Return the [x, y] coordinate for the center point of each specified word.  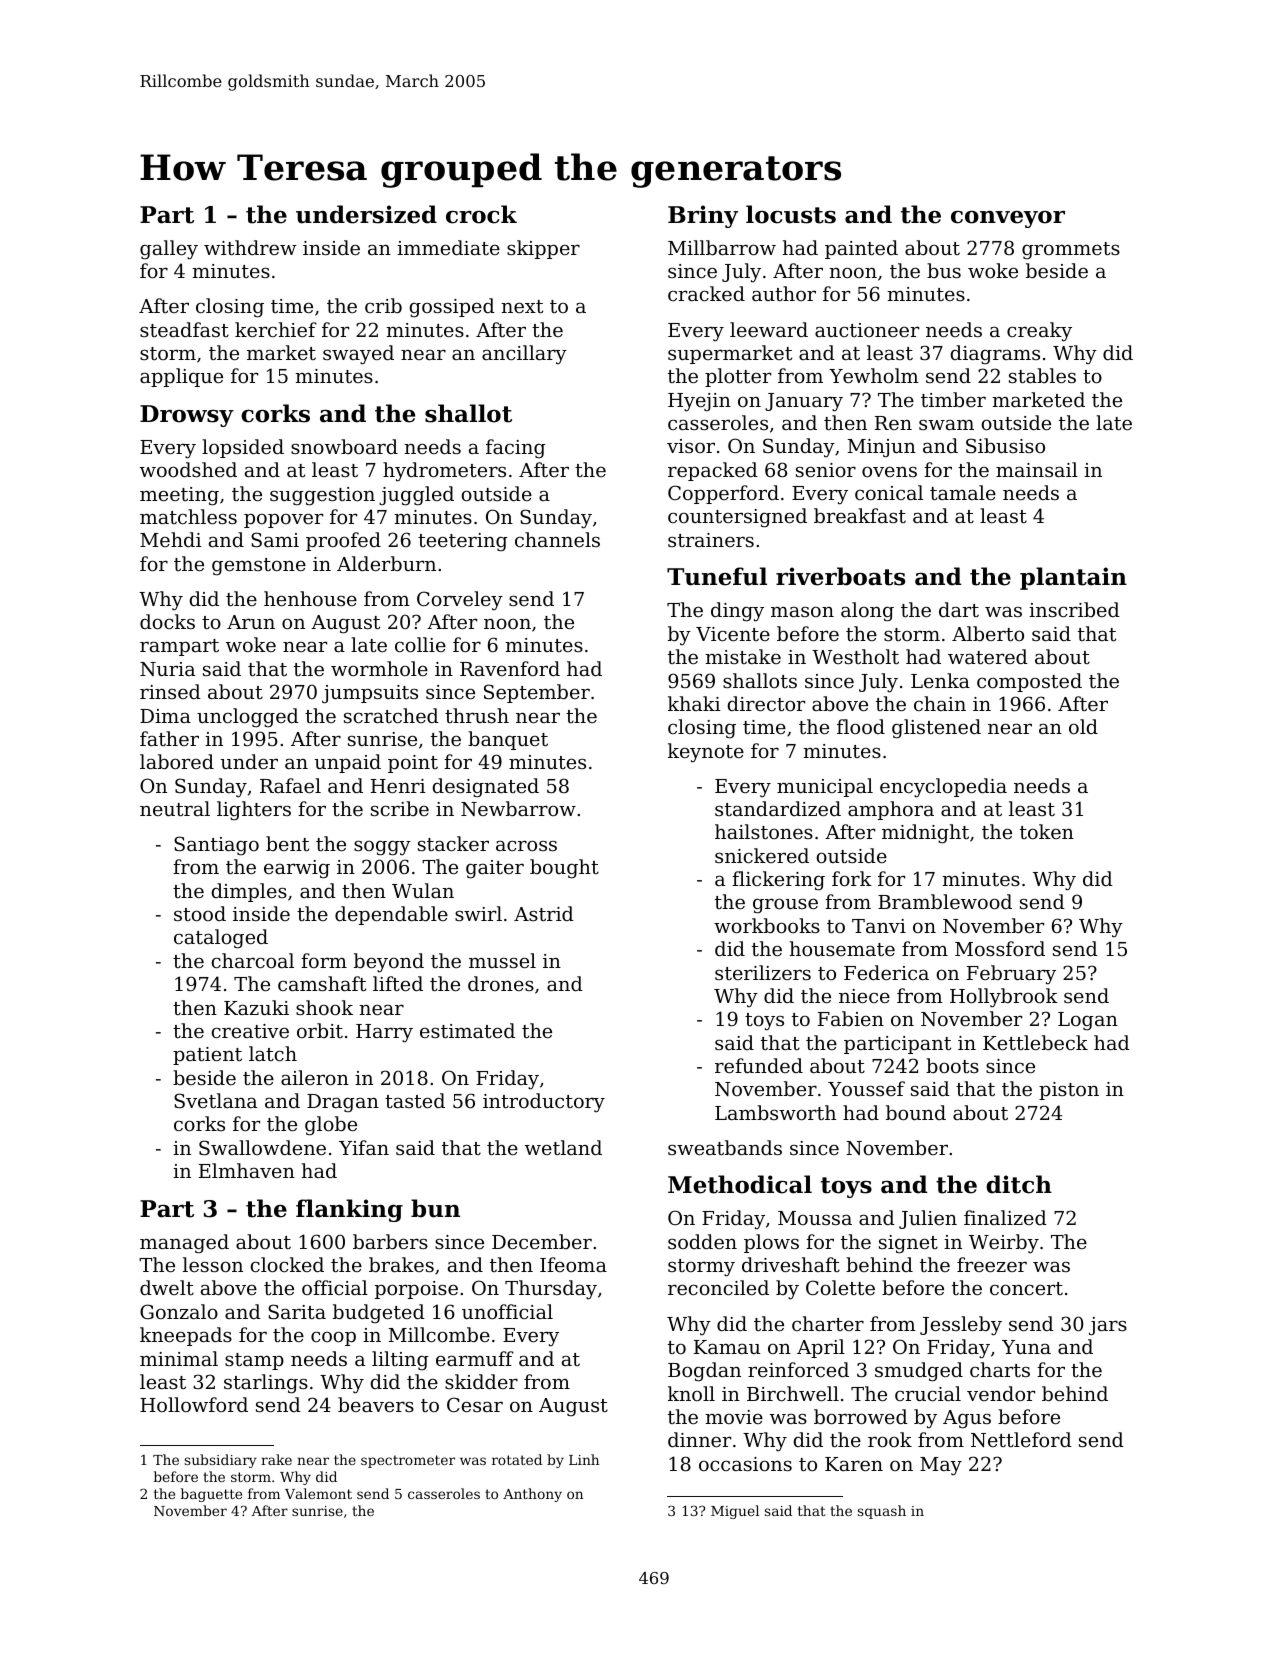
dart [959, 609]
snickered [762, 855]
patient [207, 1056]
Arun [251, 622]
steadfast [184, 329]
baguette [211, 1495]
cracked [706, 293]
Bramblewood [945, 901]
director [766, 703]
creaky [1039, 332]
